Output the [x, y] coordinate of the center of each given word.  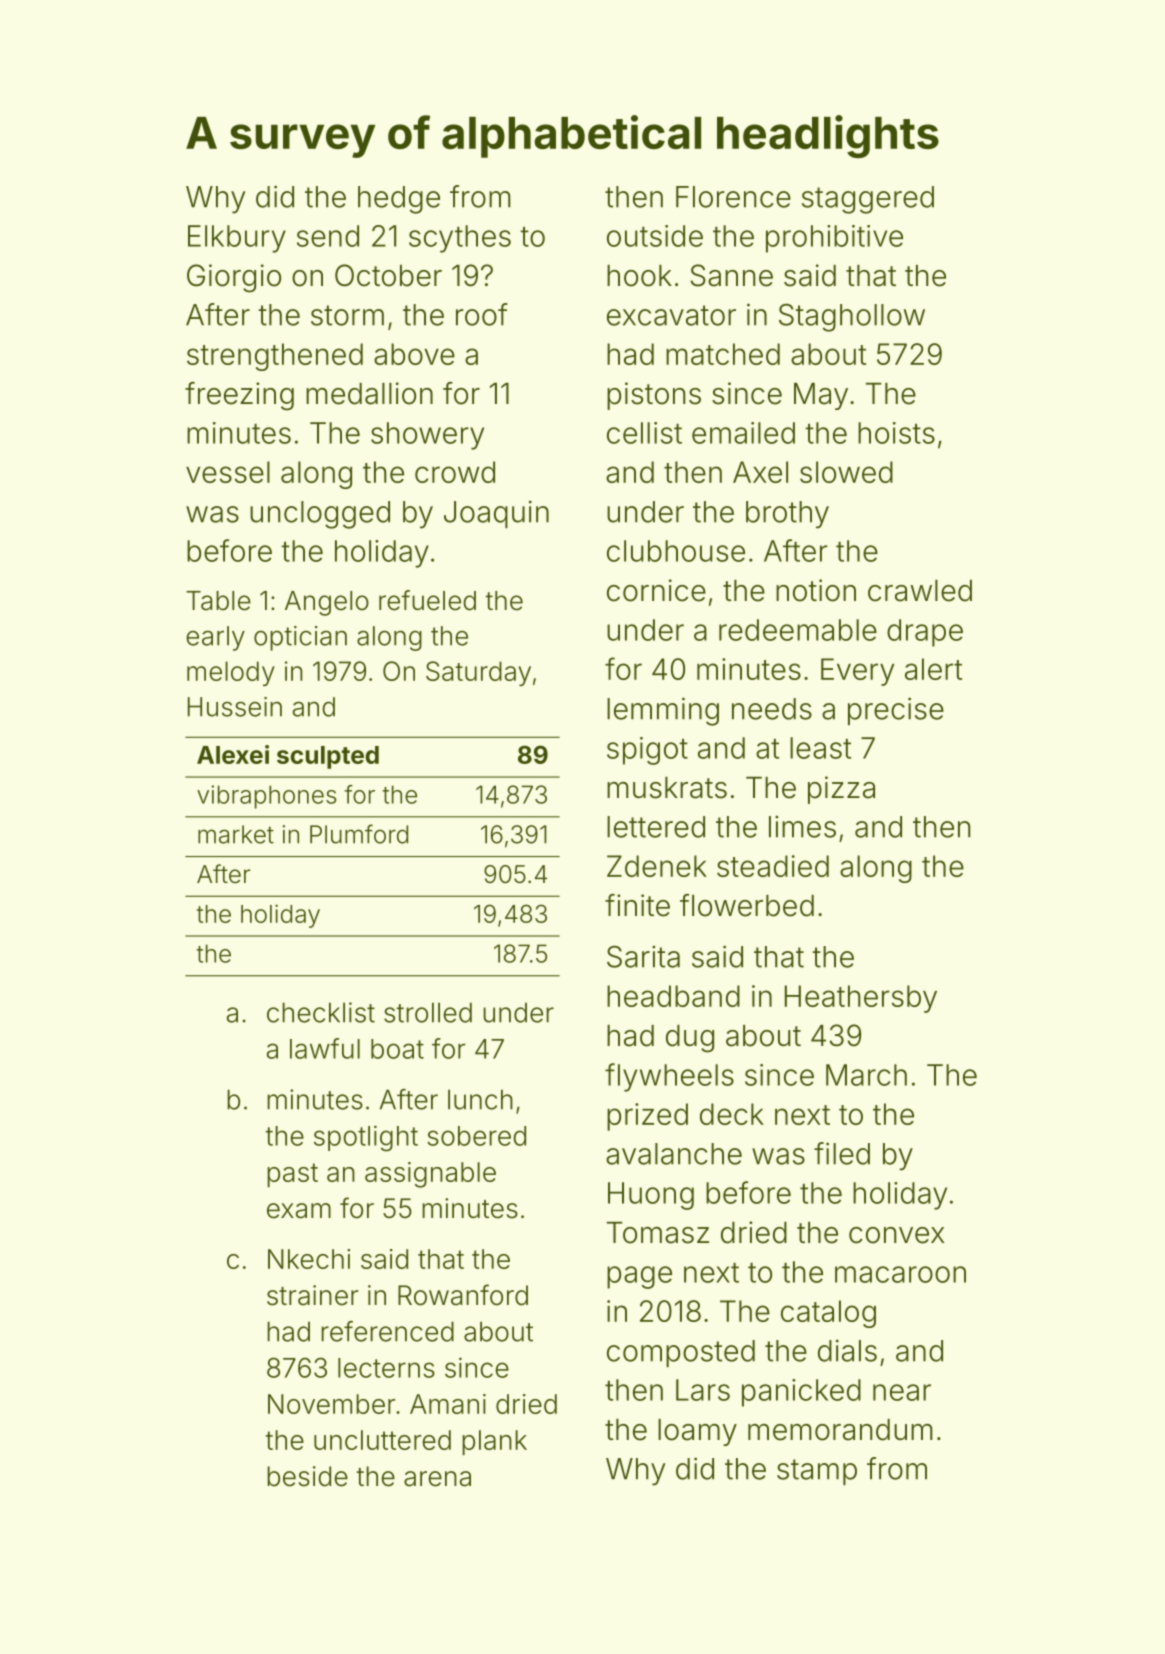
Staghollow [852, 317]
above [414, 354]
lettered [656, 827]
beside [307, 1476]
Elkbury [237, 239]
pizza [841, 790]
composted [681, 1353]
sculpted [328, 757]
